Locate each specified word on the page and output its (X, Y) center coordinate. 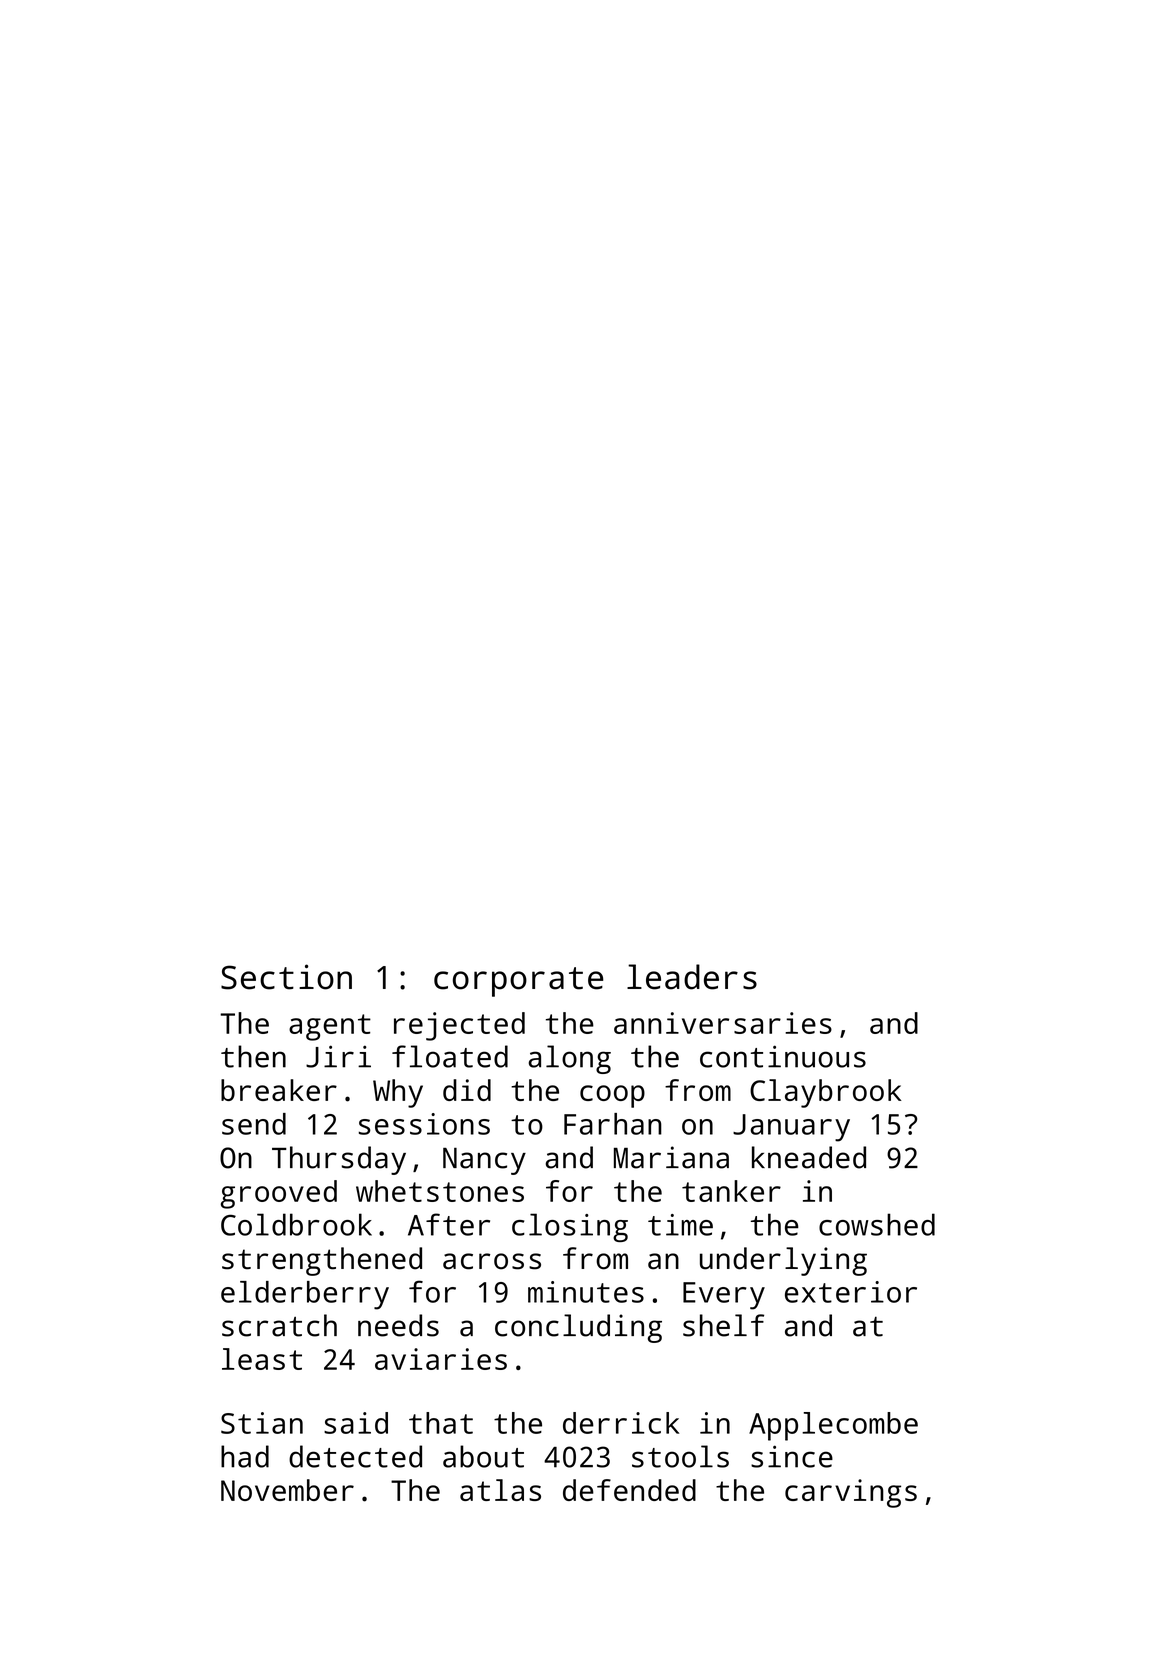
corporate (518, 982)
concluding (578, 1328)
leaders (692, 977)
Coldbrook (296, 1224)
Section (286, 977)
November (287, 1490)
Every (724, 1296)
